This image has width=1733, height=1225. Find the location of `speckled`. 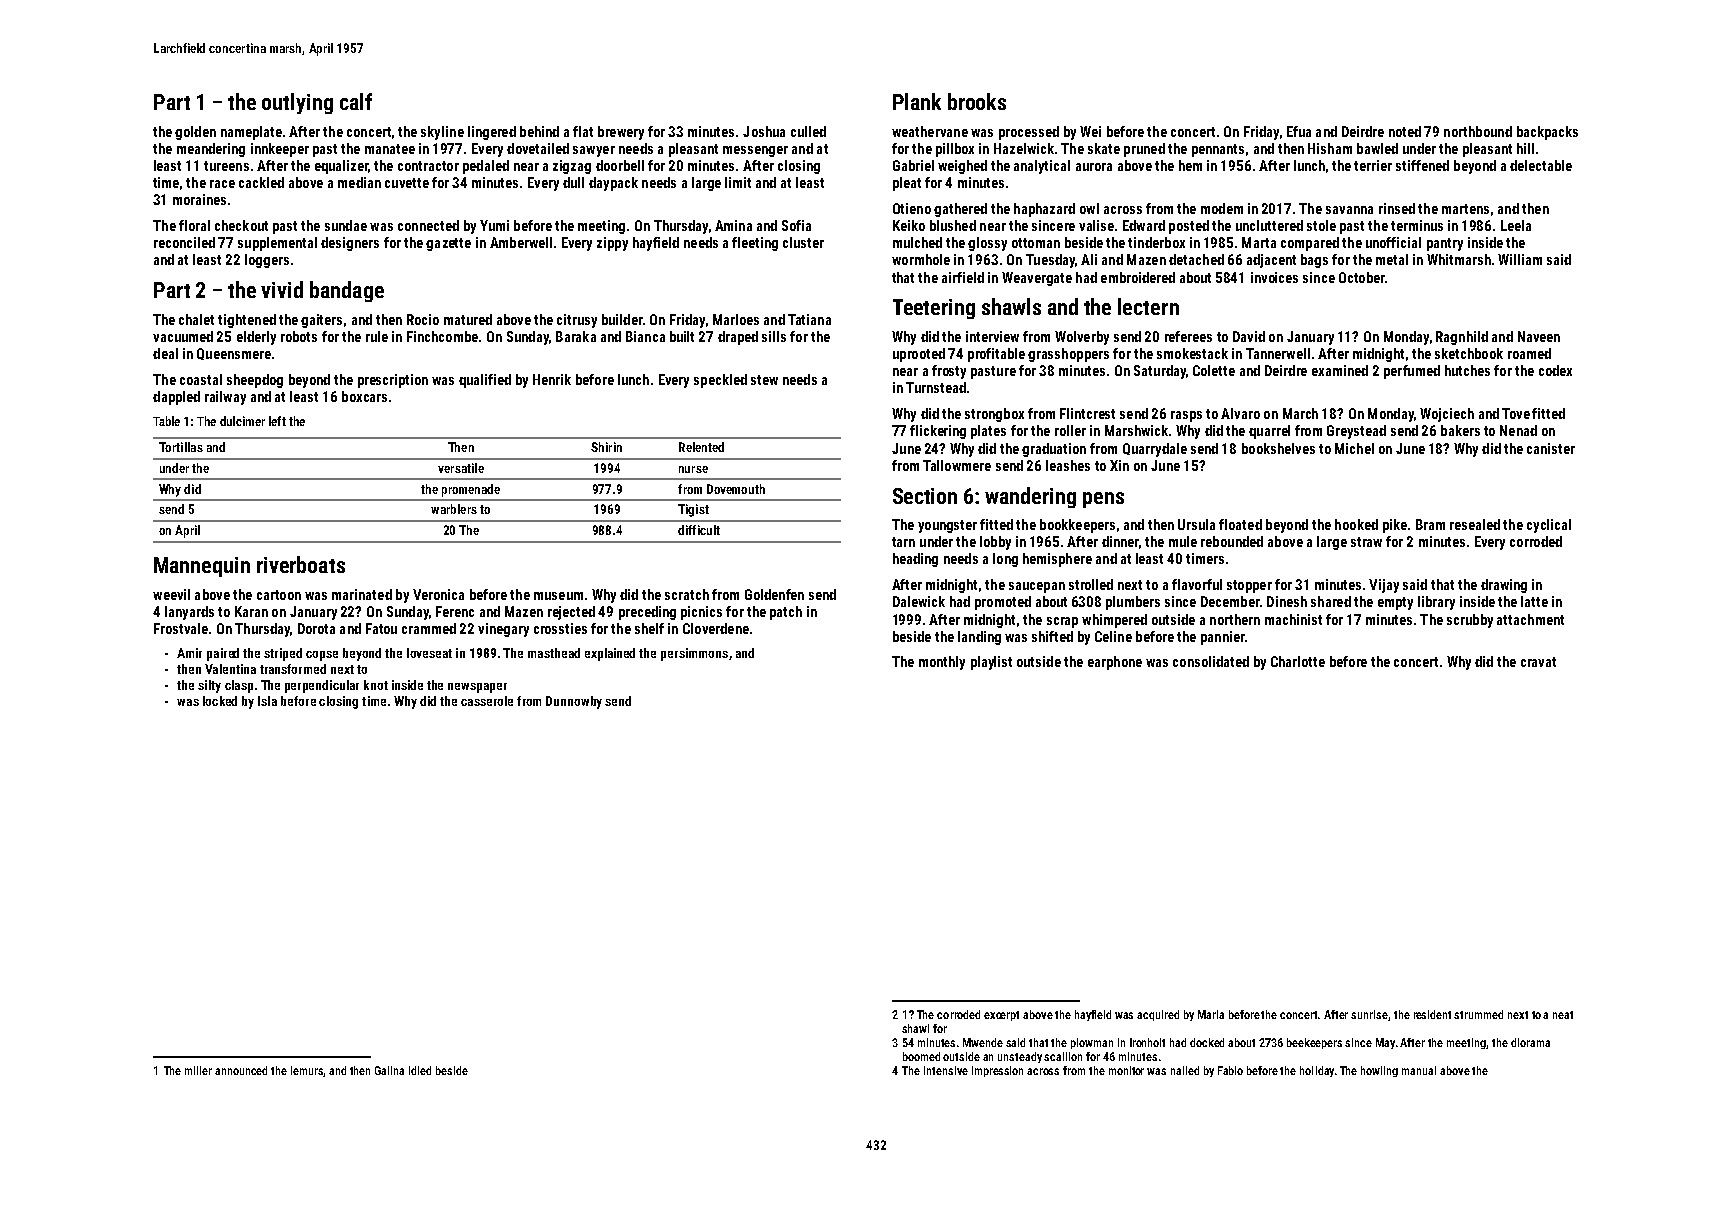

speckled is located at coordinates (720, 381).
